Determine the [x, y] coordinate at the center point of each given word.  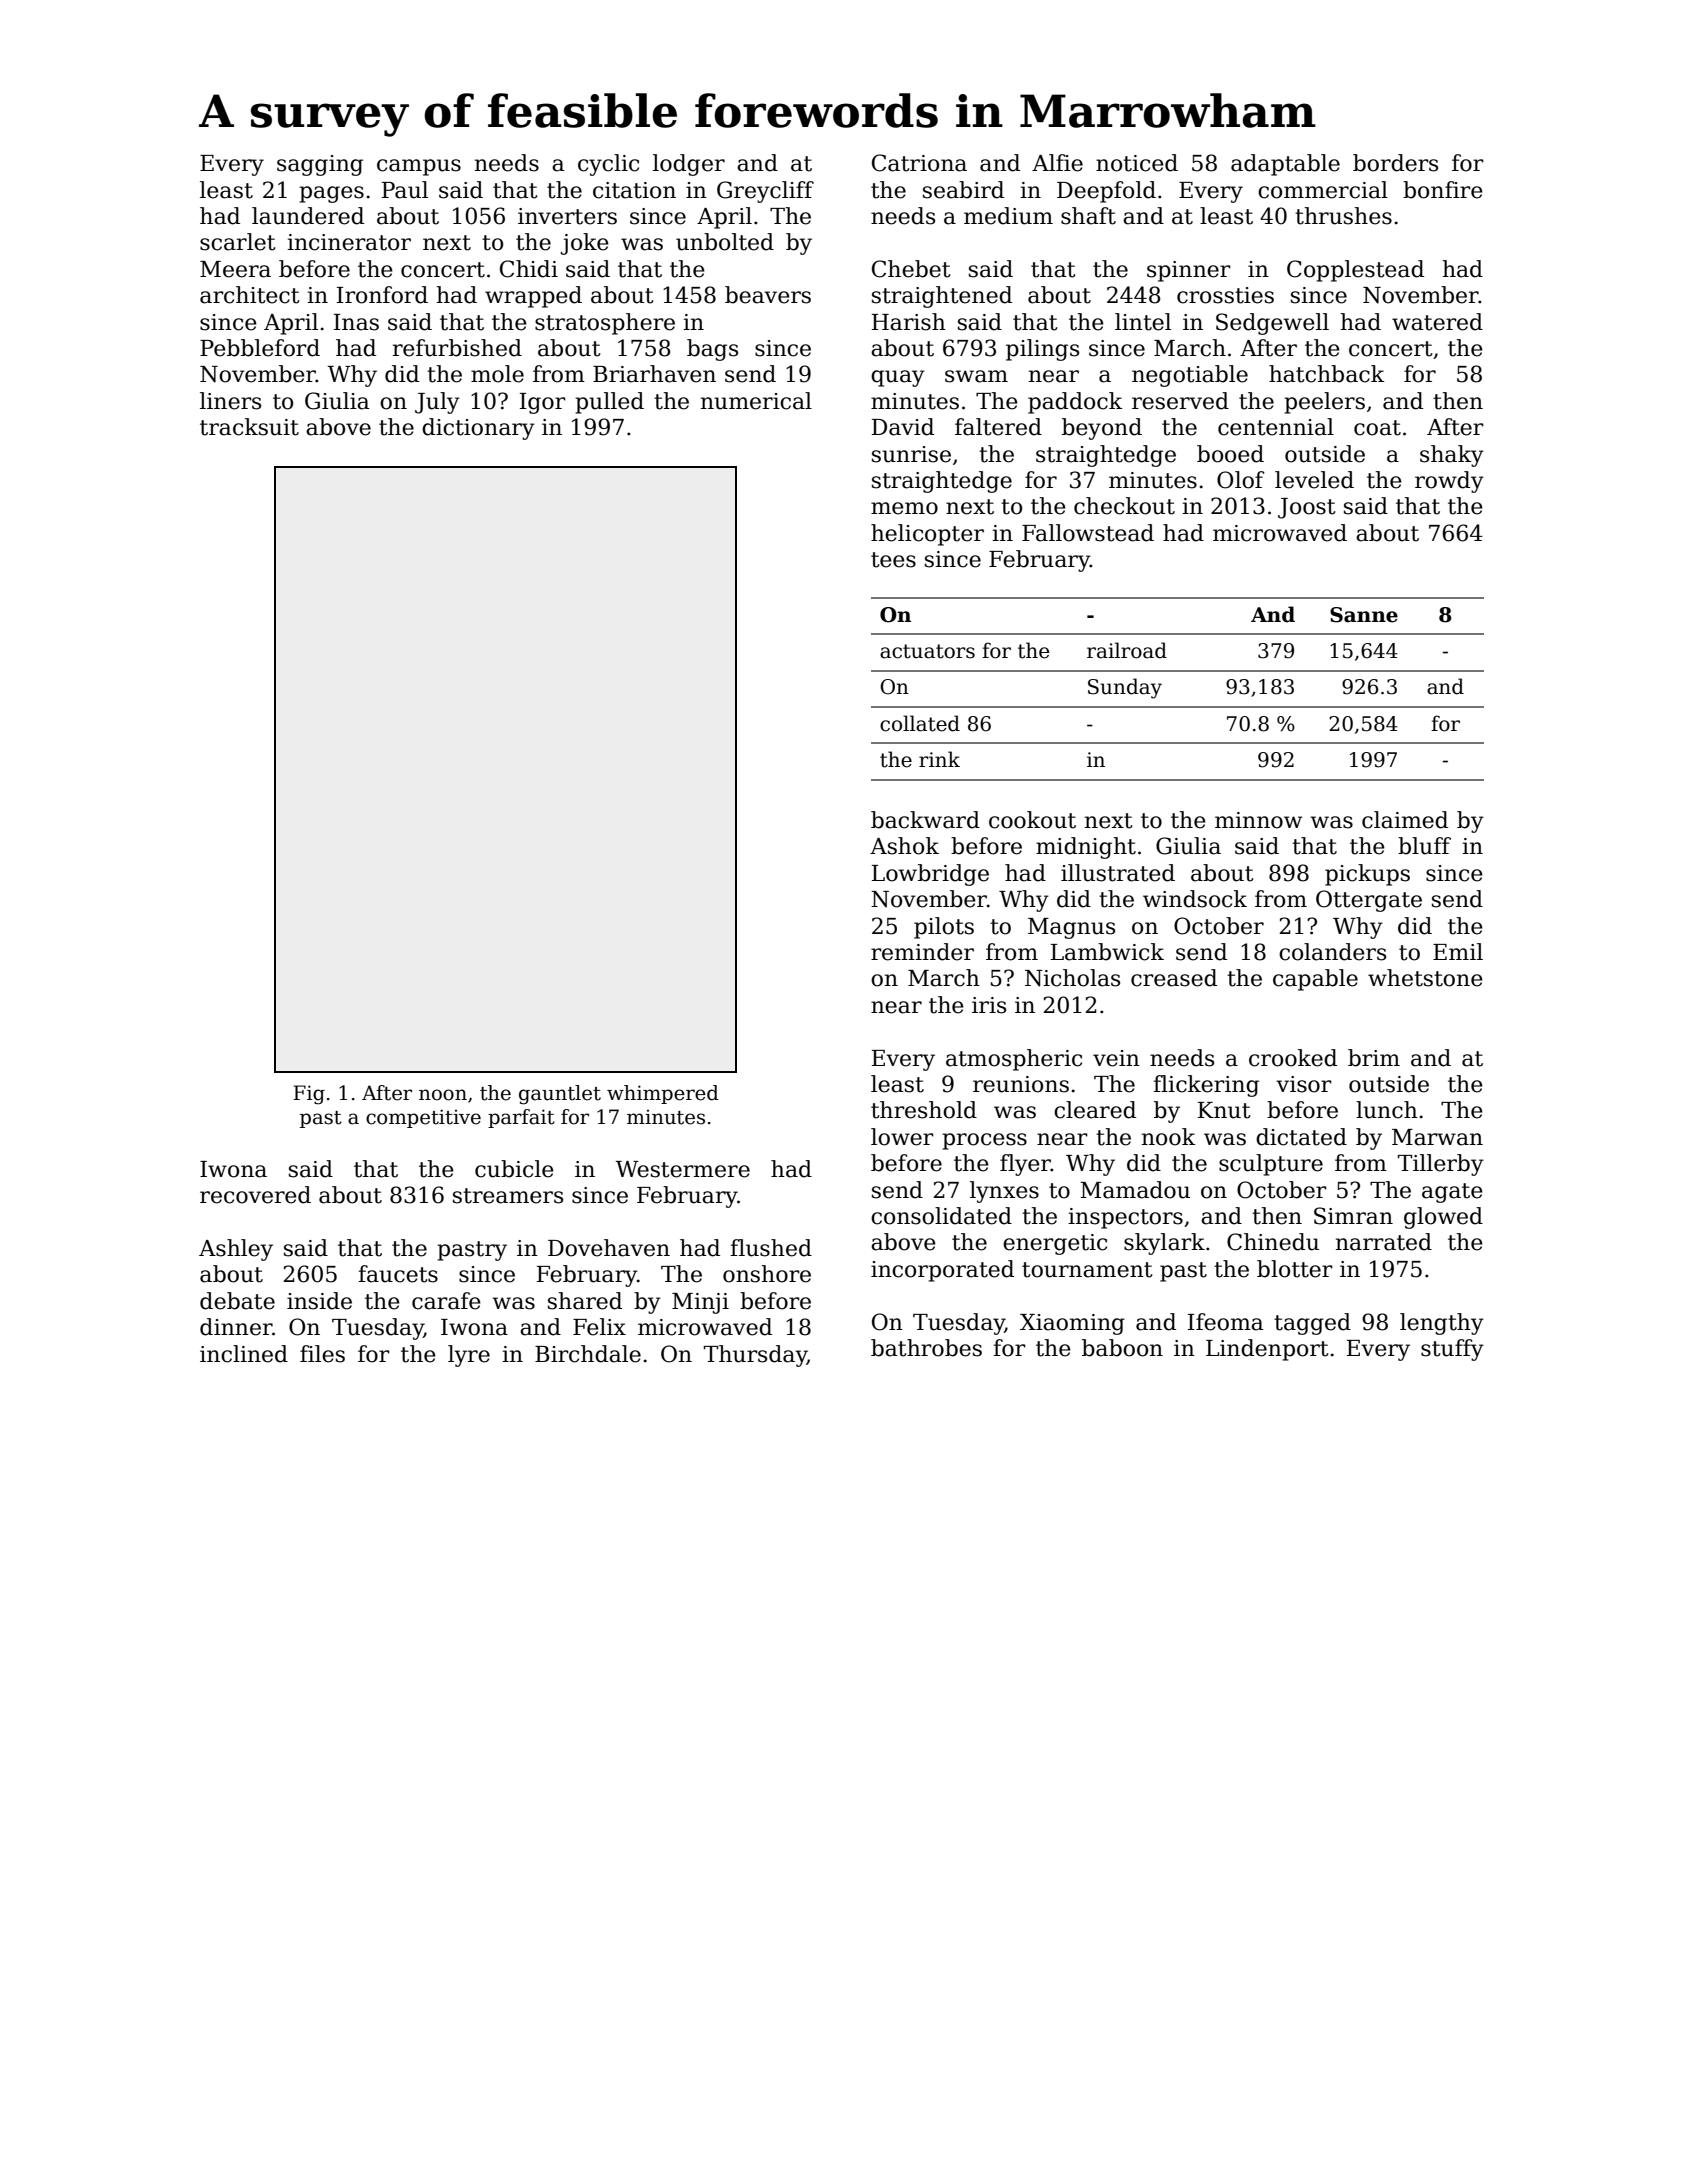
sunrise [911, 454]
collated [920, 723]
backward [925, 820]
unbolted [725, 242]
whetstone [1425, 978]
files [322, 1354]
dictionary [478, 429]
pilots [944, 928]
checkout [1124, 506]
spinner [1189, 271]
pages [331, 194]
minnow [1258, 820]
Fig [309, 1095]
